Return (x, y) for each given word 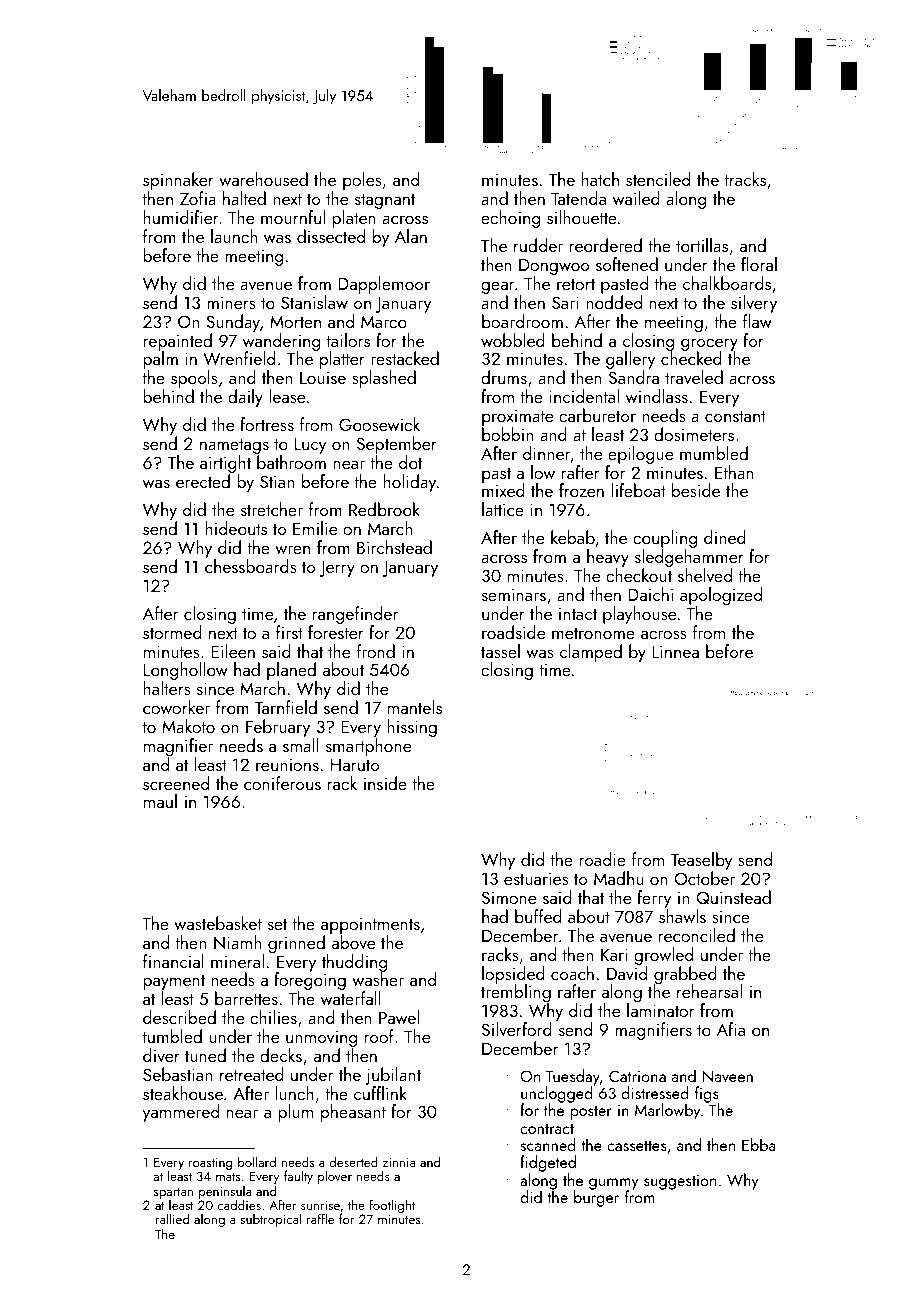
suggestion (680, 1182)
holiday (410, 483)
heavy (608, 558)
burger (596, 1199)
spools (194, 379)
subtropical (270, 1220)
